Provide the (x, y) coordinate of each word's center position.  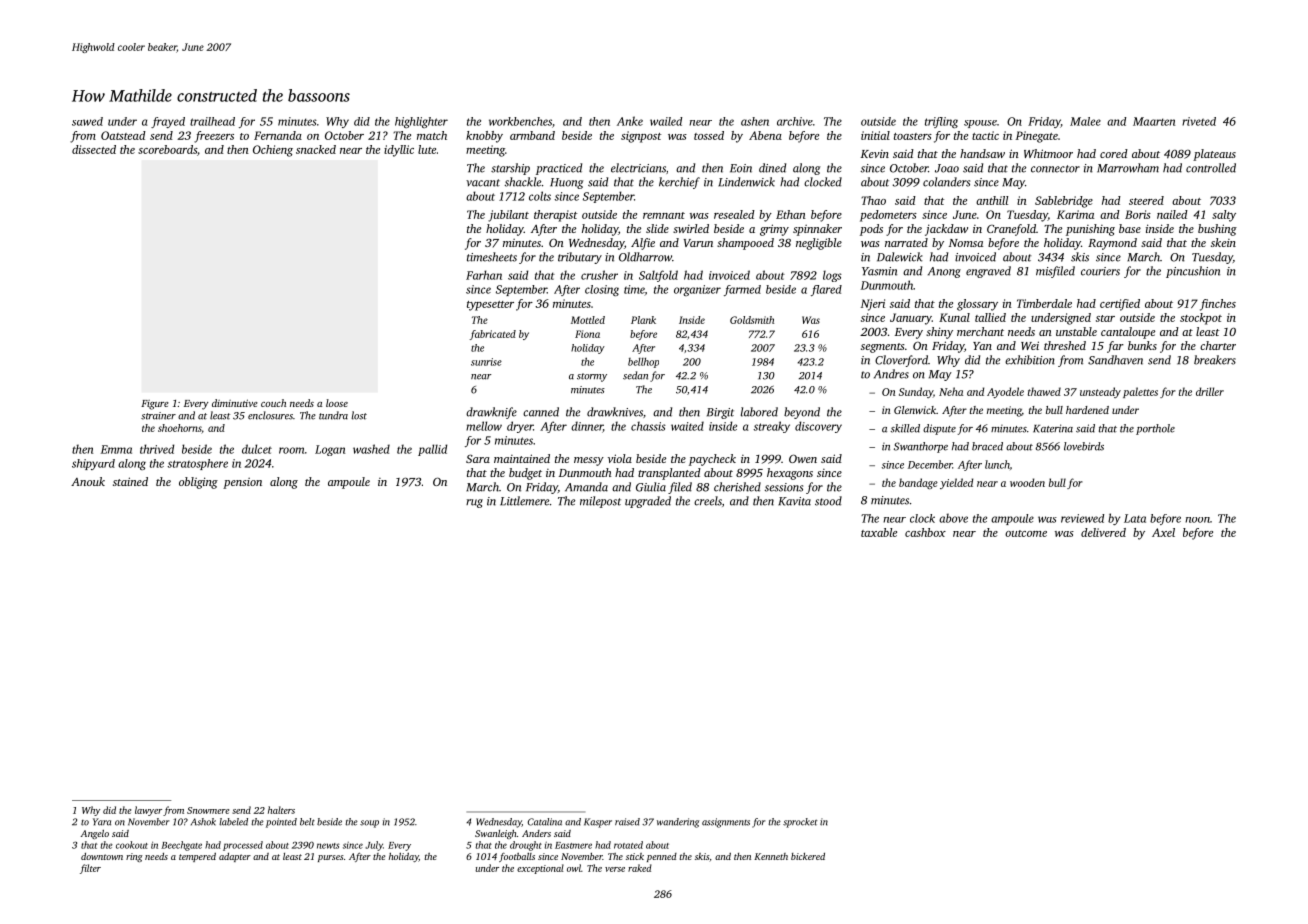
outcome (1026, 533)
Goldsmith (752, 320)
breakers (1215, 360)
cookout (132, 845)
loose (337, 403)
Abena (765, 135)
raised (627, 822)
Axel (1163, 532)
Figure (155, 405)
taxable (879, 532)
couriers (1100, 271)
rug (474, 503)
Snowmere (208, 810)
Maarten (1154, 121)
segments (883, 348)
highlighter (421, 122)
